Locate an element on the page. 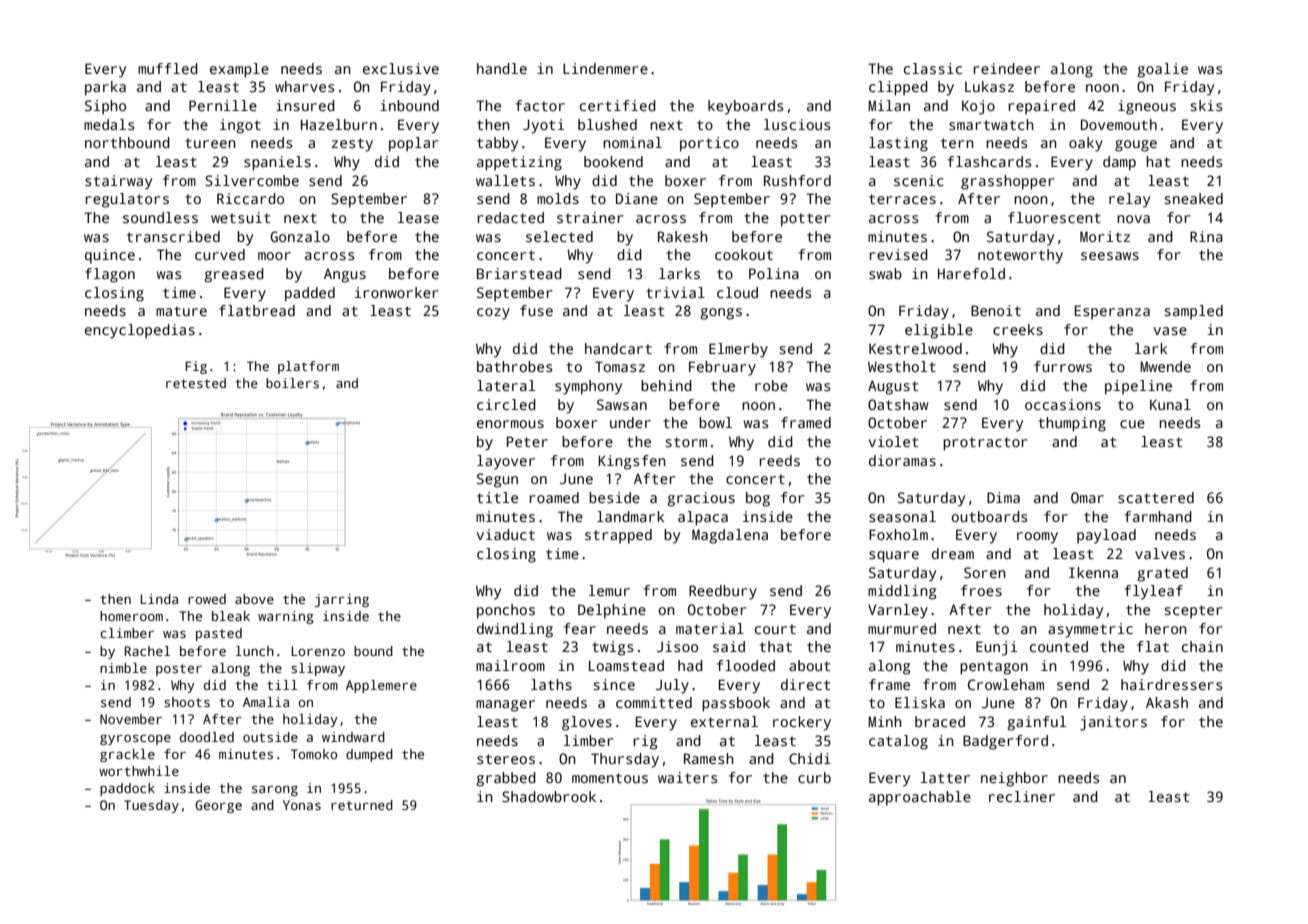 The image size is (1308, 924). vase is located at coordinates (1170, 331).
